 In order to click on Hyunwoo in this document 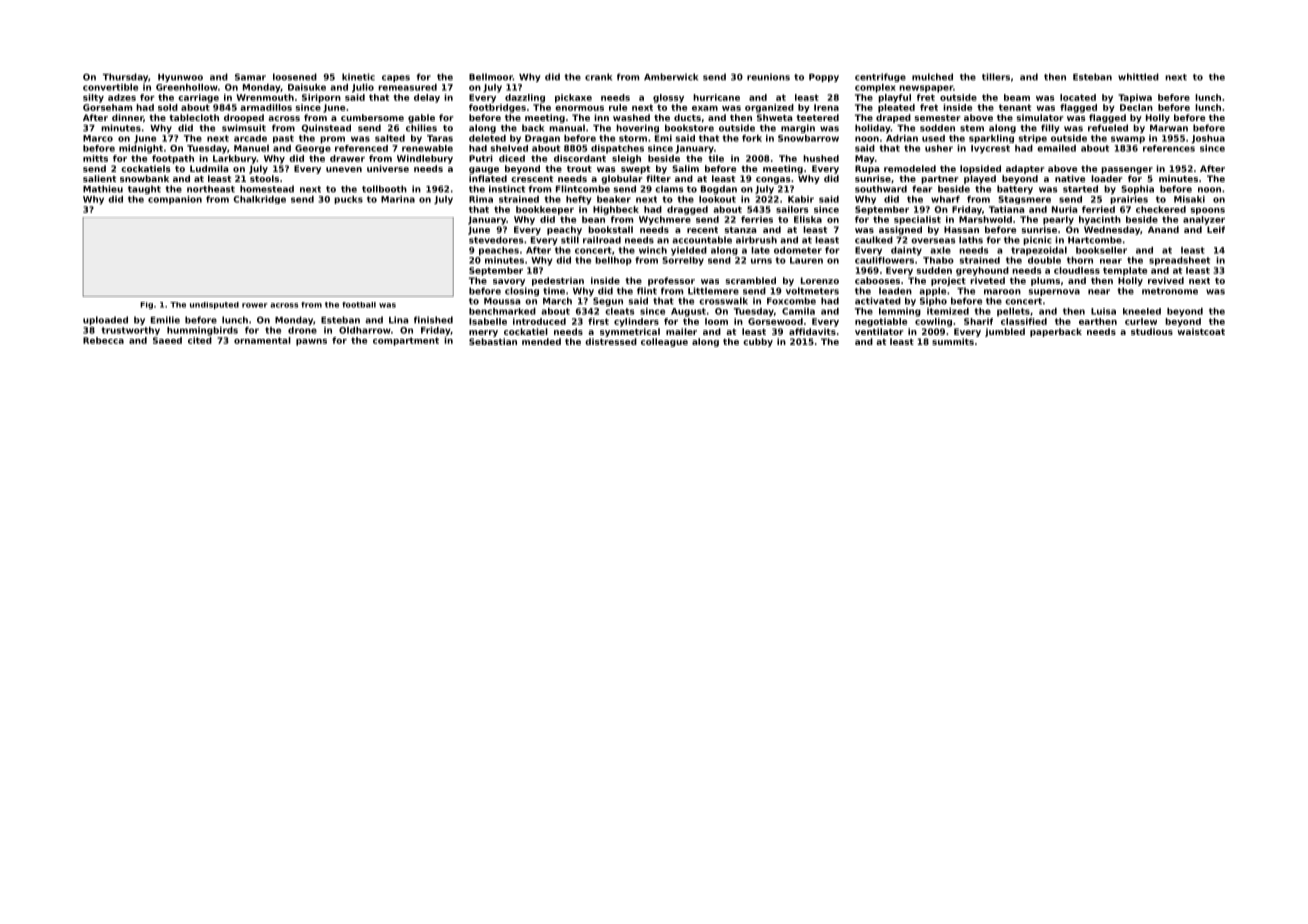, I will do `click(180, 78)`.
